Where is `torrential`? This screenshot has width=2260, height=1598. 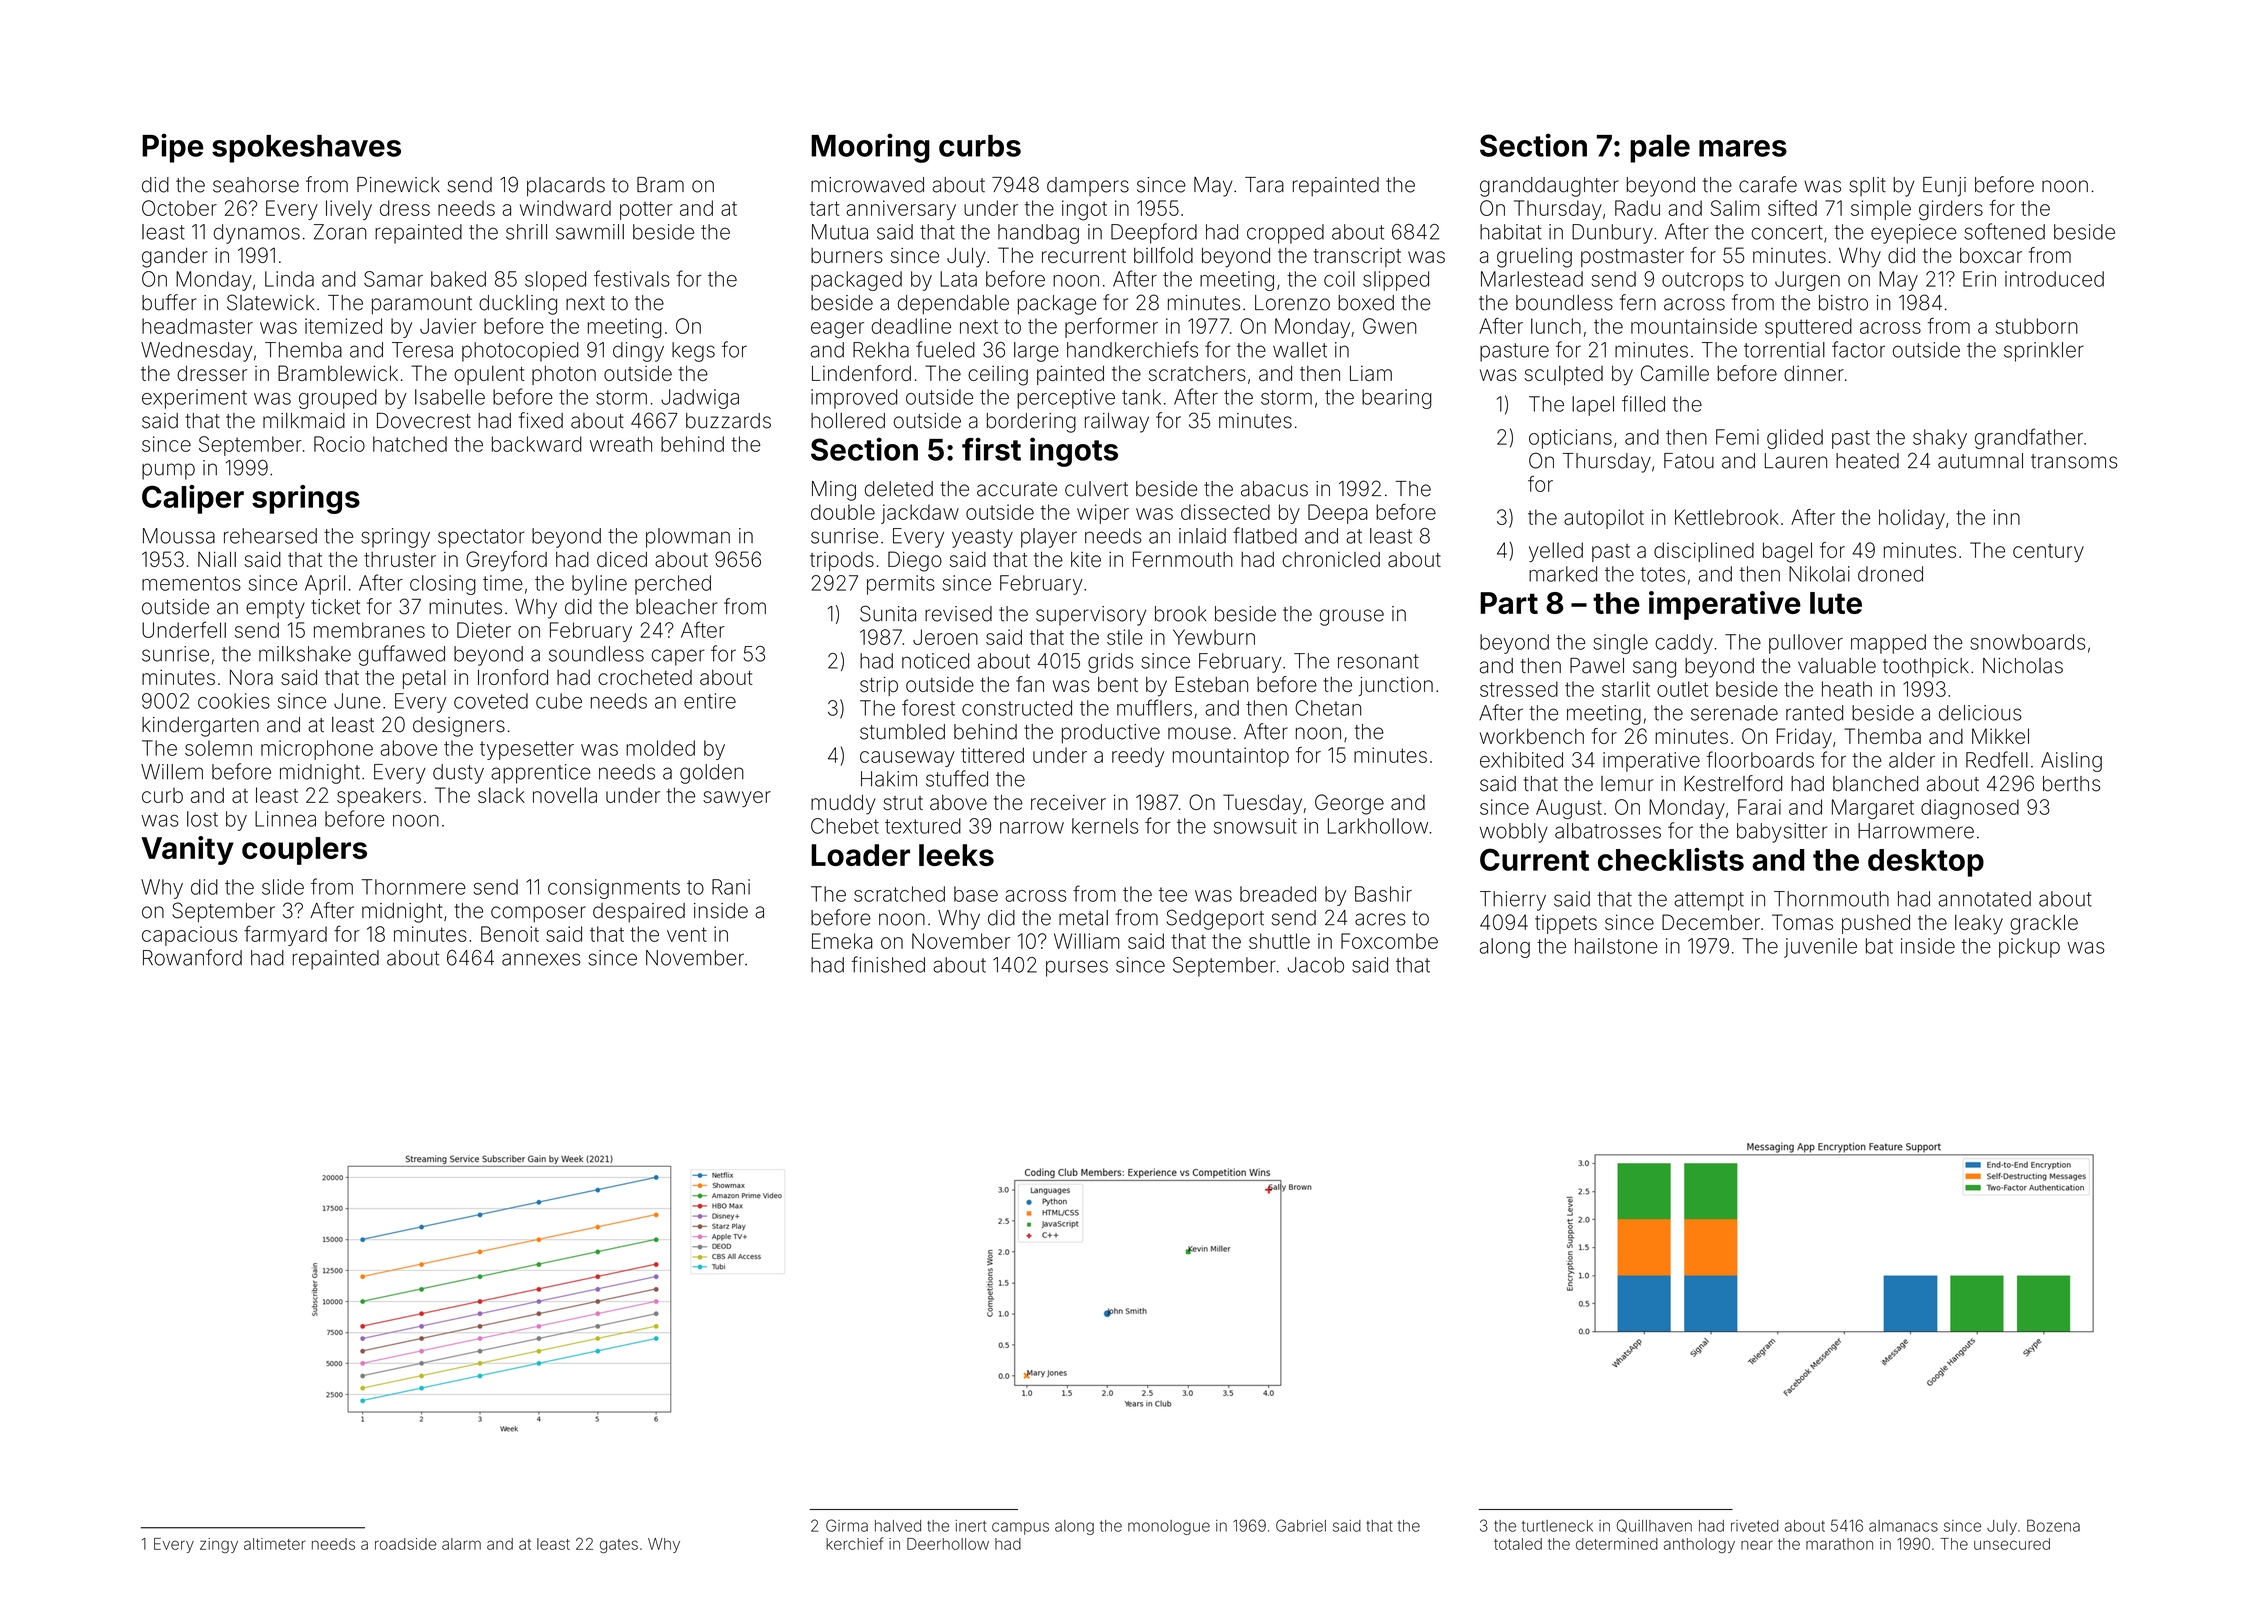
torrential is located at coordinates (1784, 350).
